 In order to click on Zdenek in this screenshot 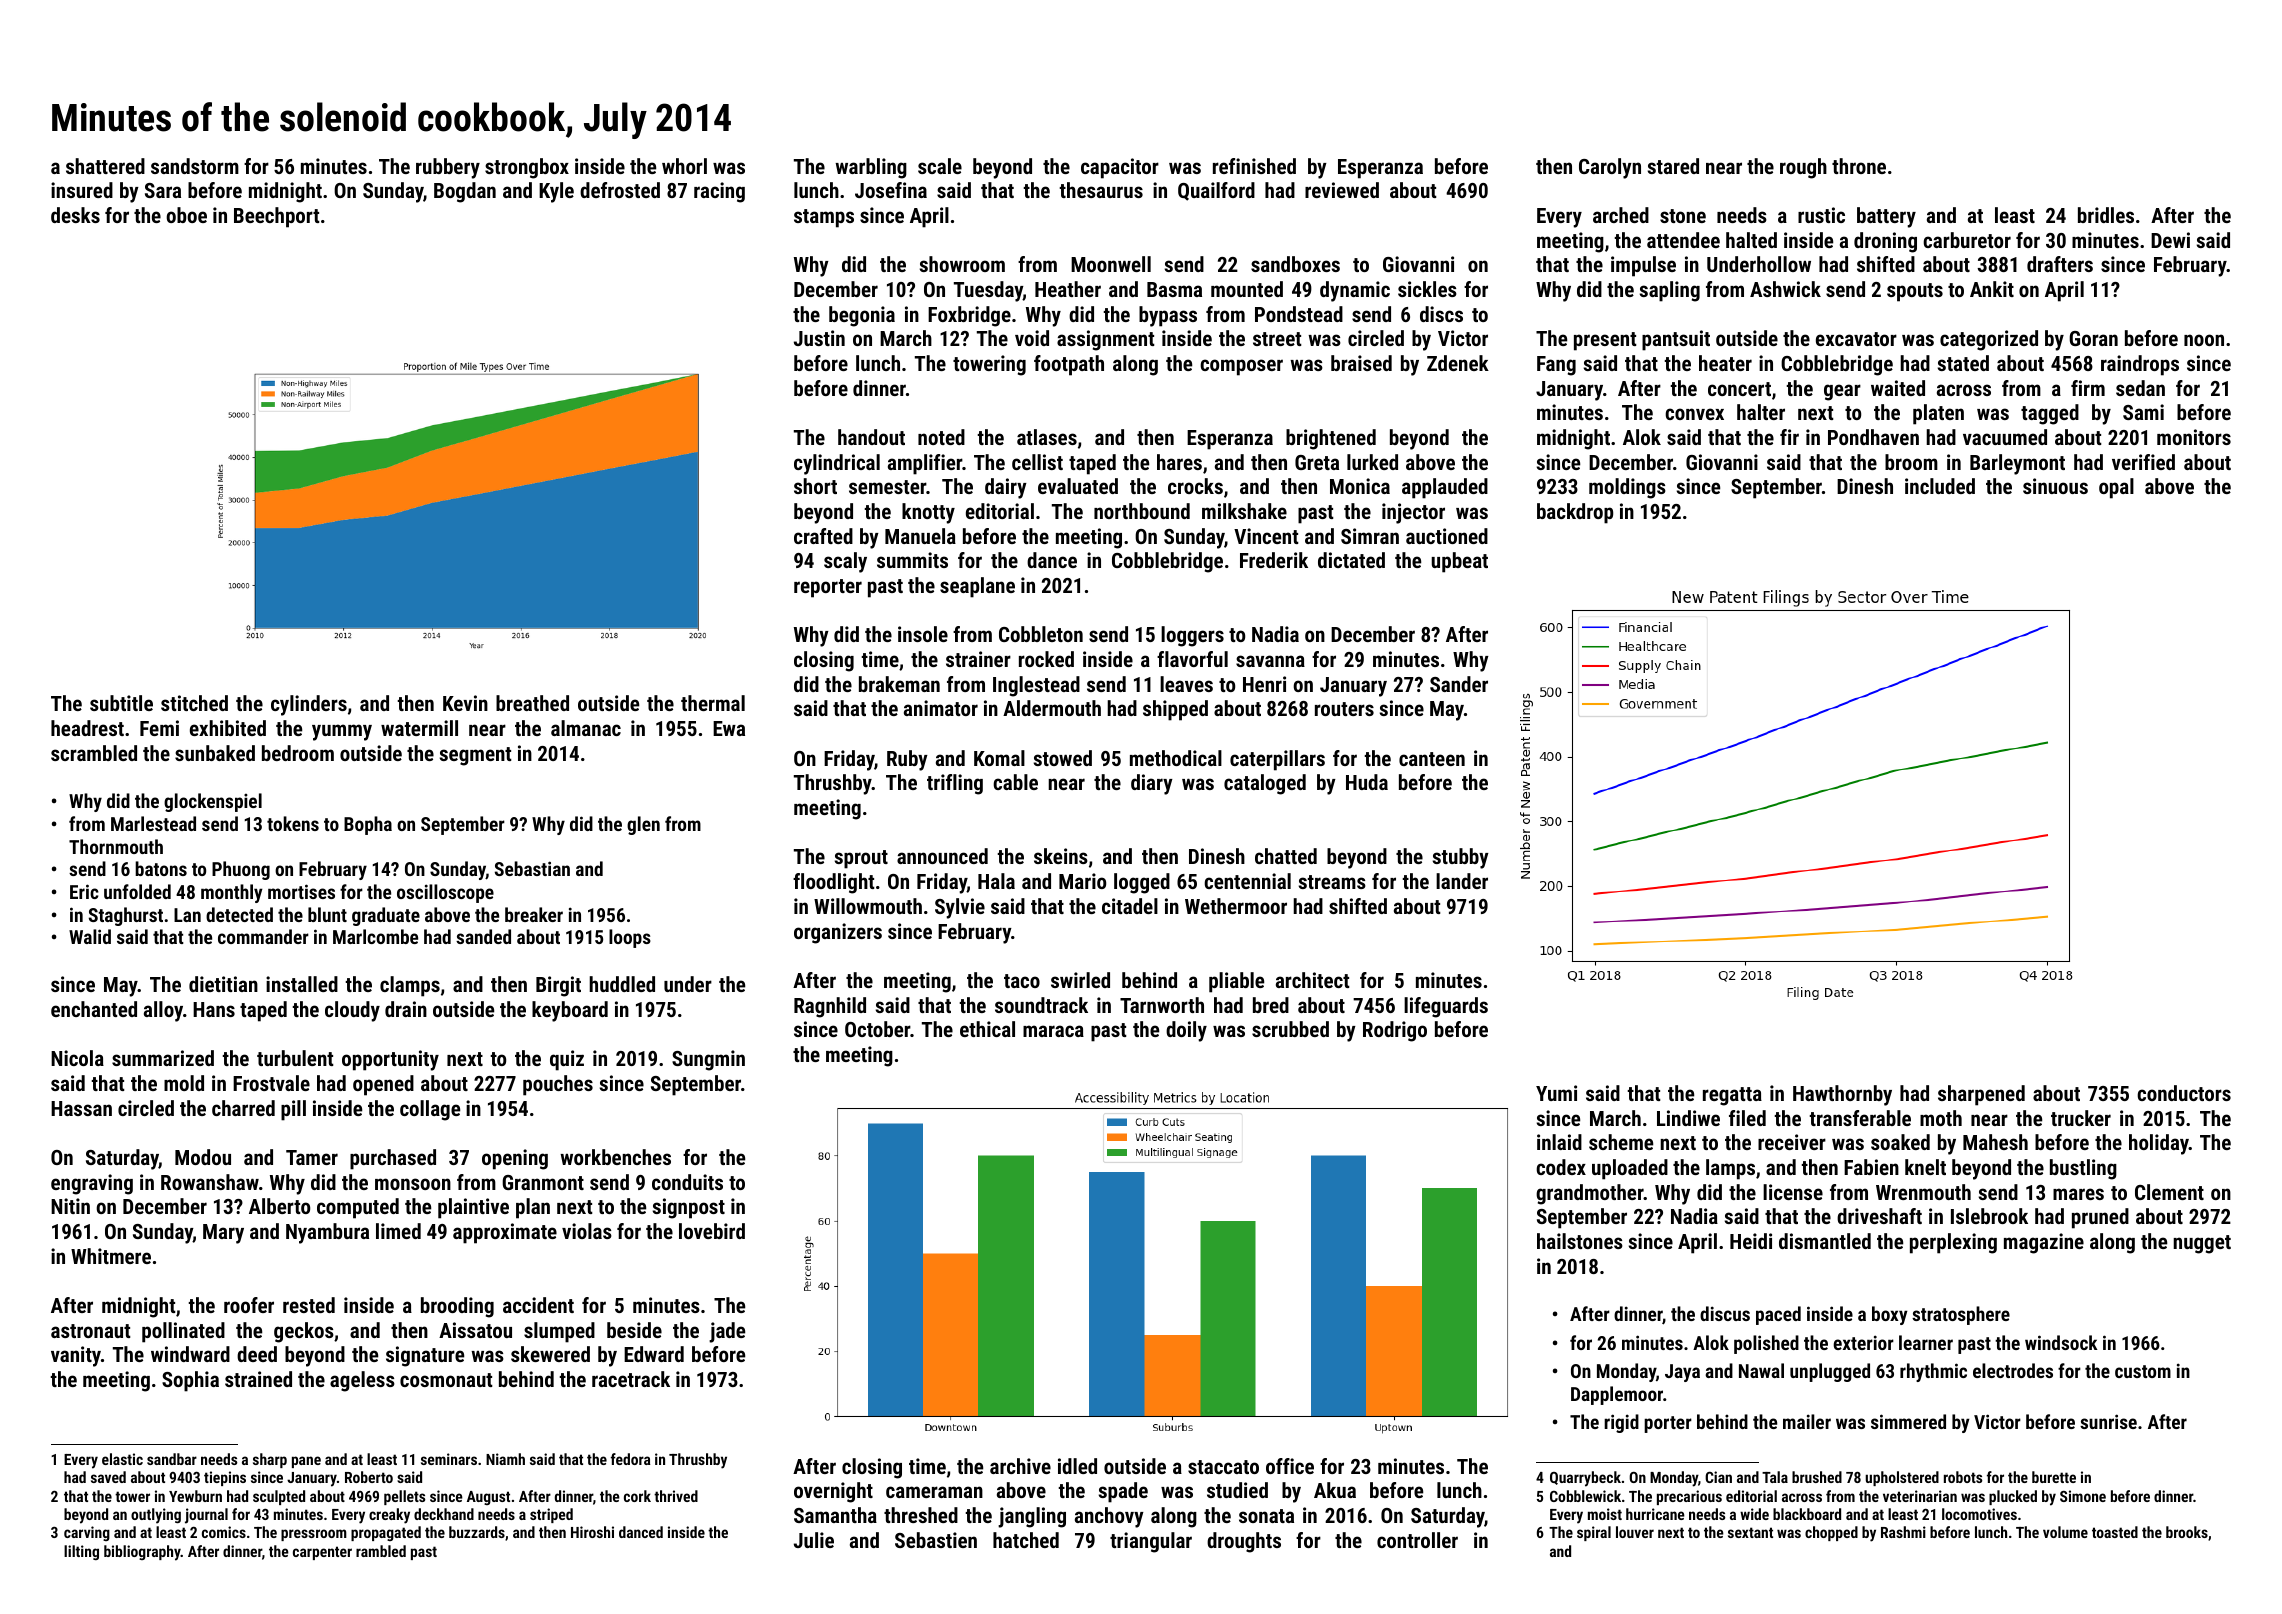, I will do `click(1458, 363)`.
